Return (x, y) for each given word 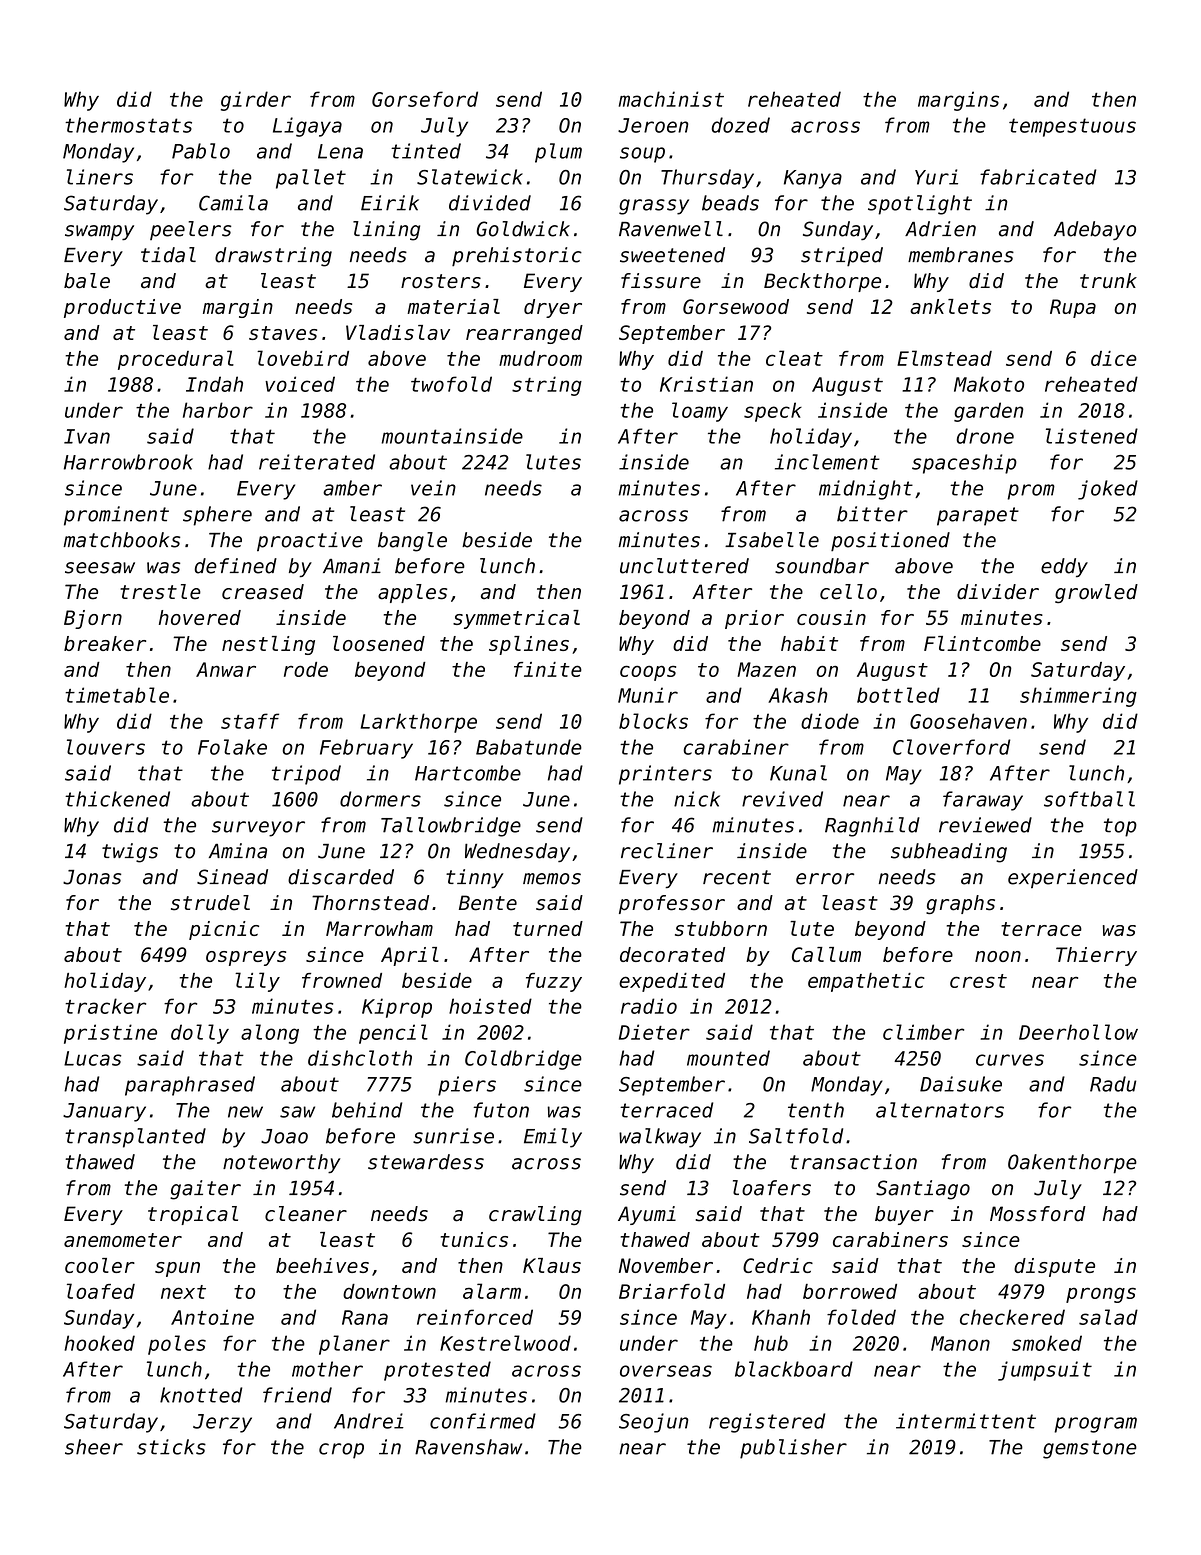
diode (830, 721)
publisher (793, 1449)
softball (1089, 799)
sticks (171, 1447)
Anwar (226, 669)
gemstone (1090, 1449)
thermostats (128, 125)
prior (754, 619)
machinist (671, 99)
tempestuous (1072, 127)
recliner (667, 851)
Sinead (232, 877)
